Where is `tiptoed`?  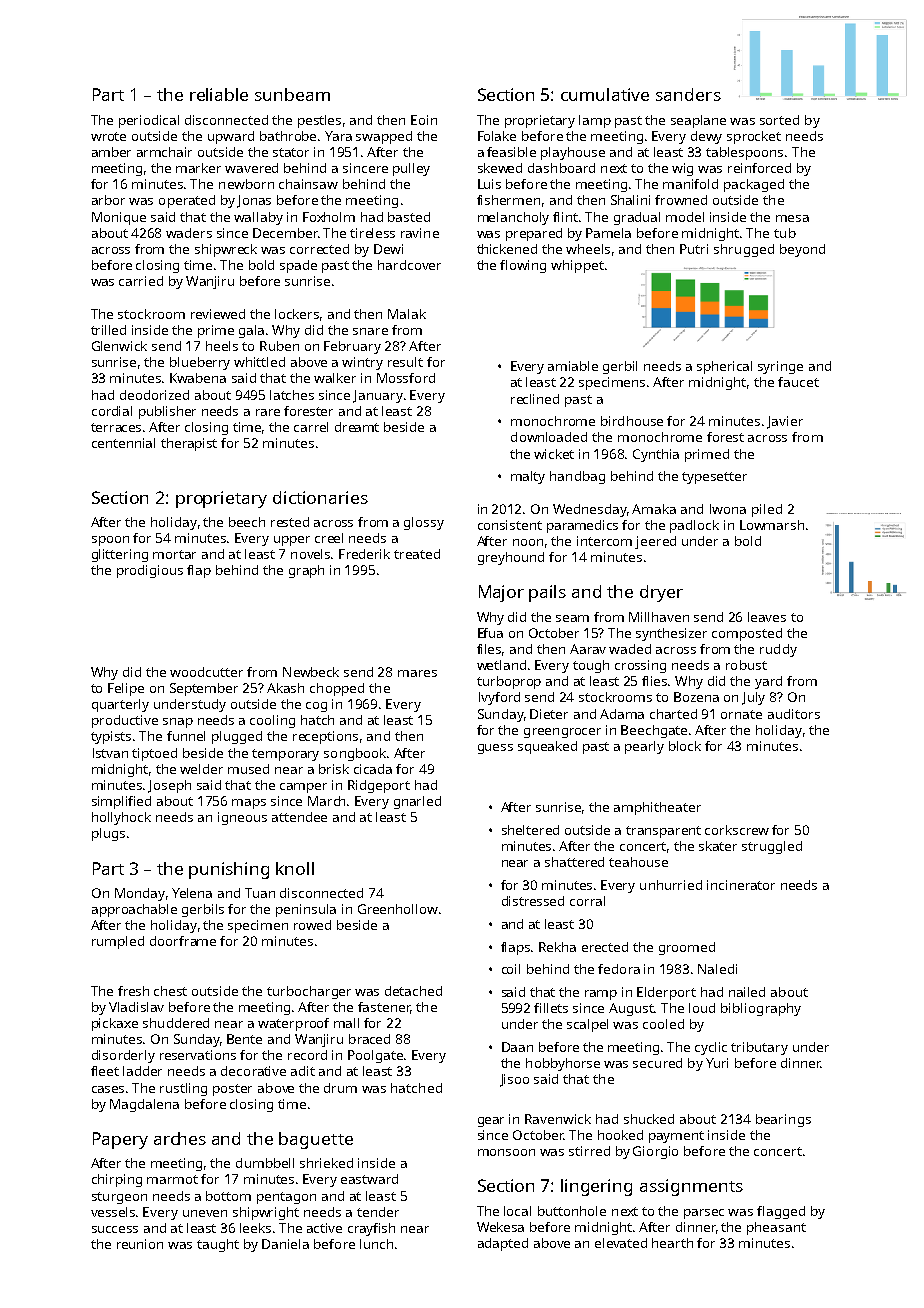 tiptoed is located at coordinates (154, 754).
